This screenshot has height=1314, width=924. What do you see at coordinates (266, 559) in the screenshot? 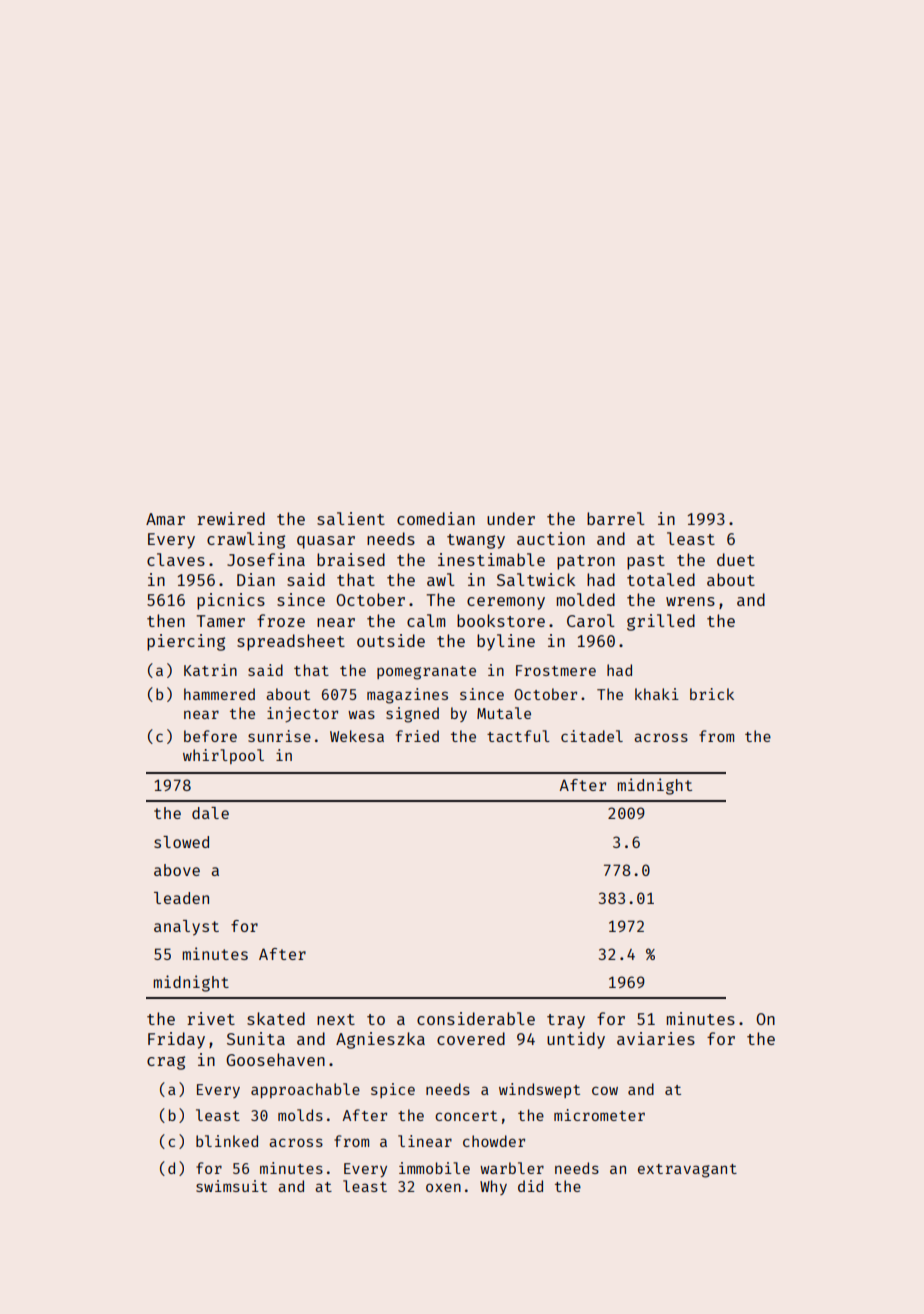
I see `Josefina` at bounding box center [266, 559].
